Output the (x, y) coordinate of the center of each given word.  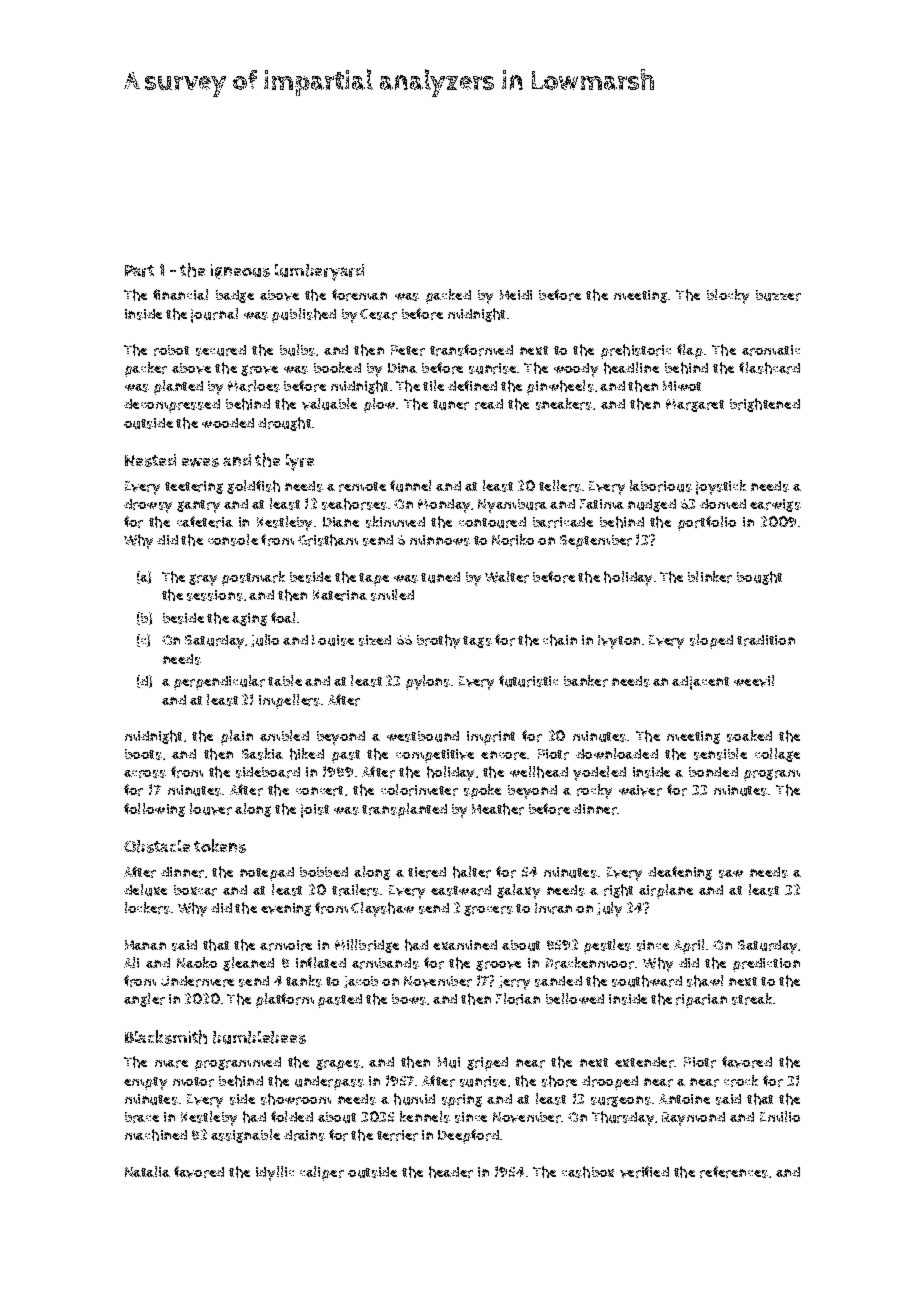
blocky (728, 296)
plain (237, 737)
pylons (428, 682)
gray (203, 580)
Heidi (516, 295)
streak (752, 999)
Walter (507, 577)
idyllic (275, 1173)
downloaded (617, 753)
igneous (240, 271)
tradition (766, 640)
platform (285, 1000)
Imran (553, 908)
